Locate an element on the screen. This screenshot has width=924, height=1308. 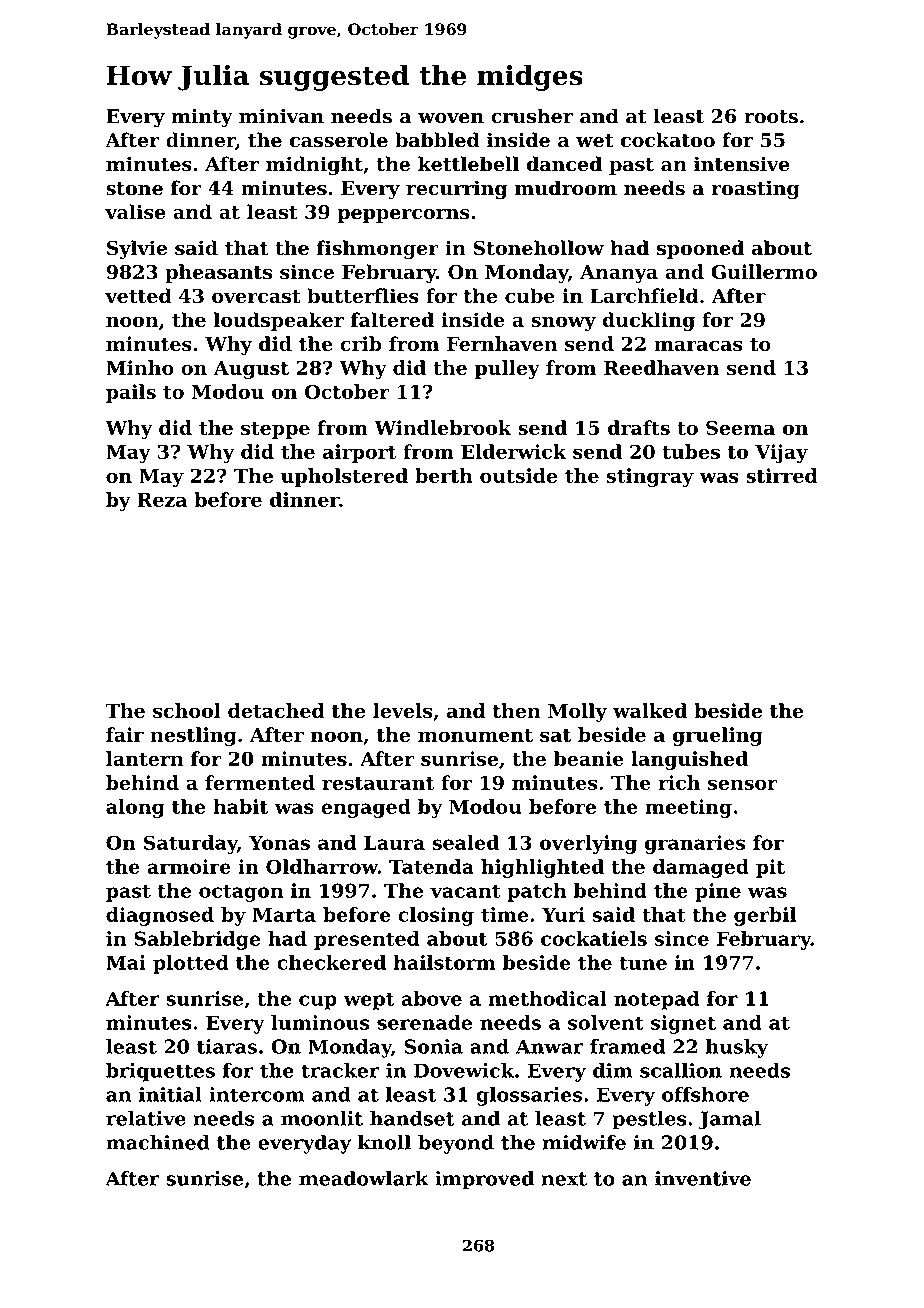
moonlit is located at coordinates (322, 1118).
